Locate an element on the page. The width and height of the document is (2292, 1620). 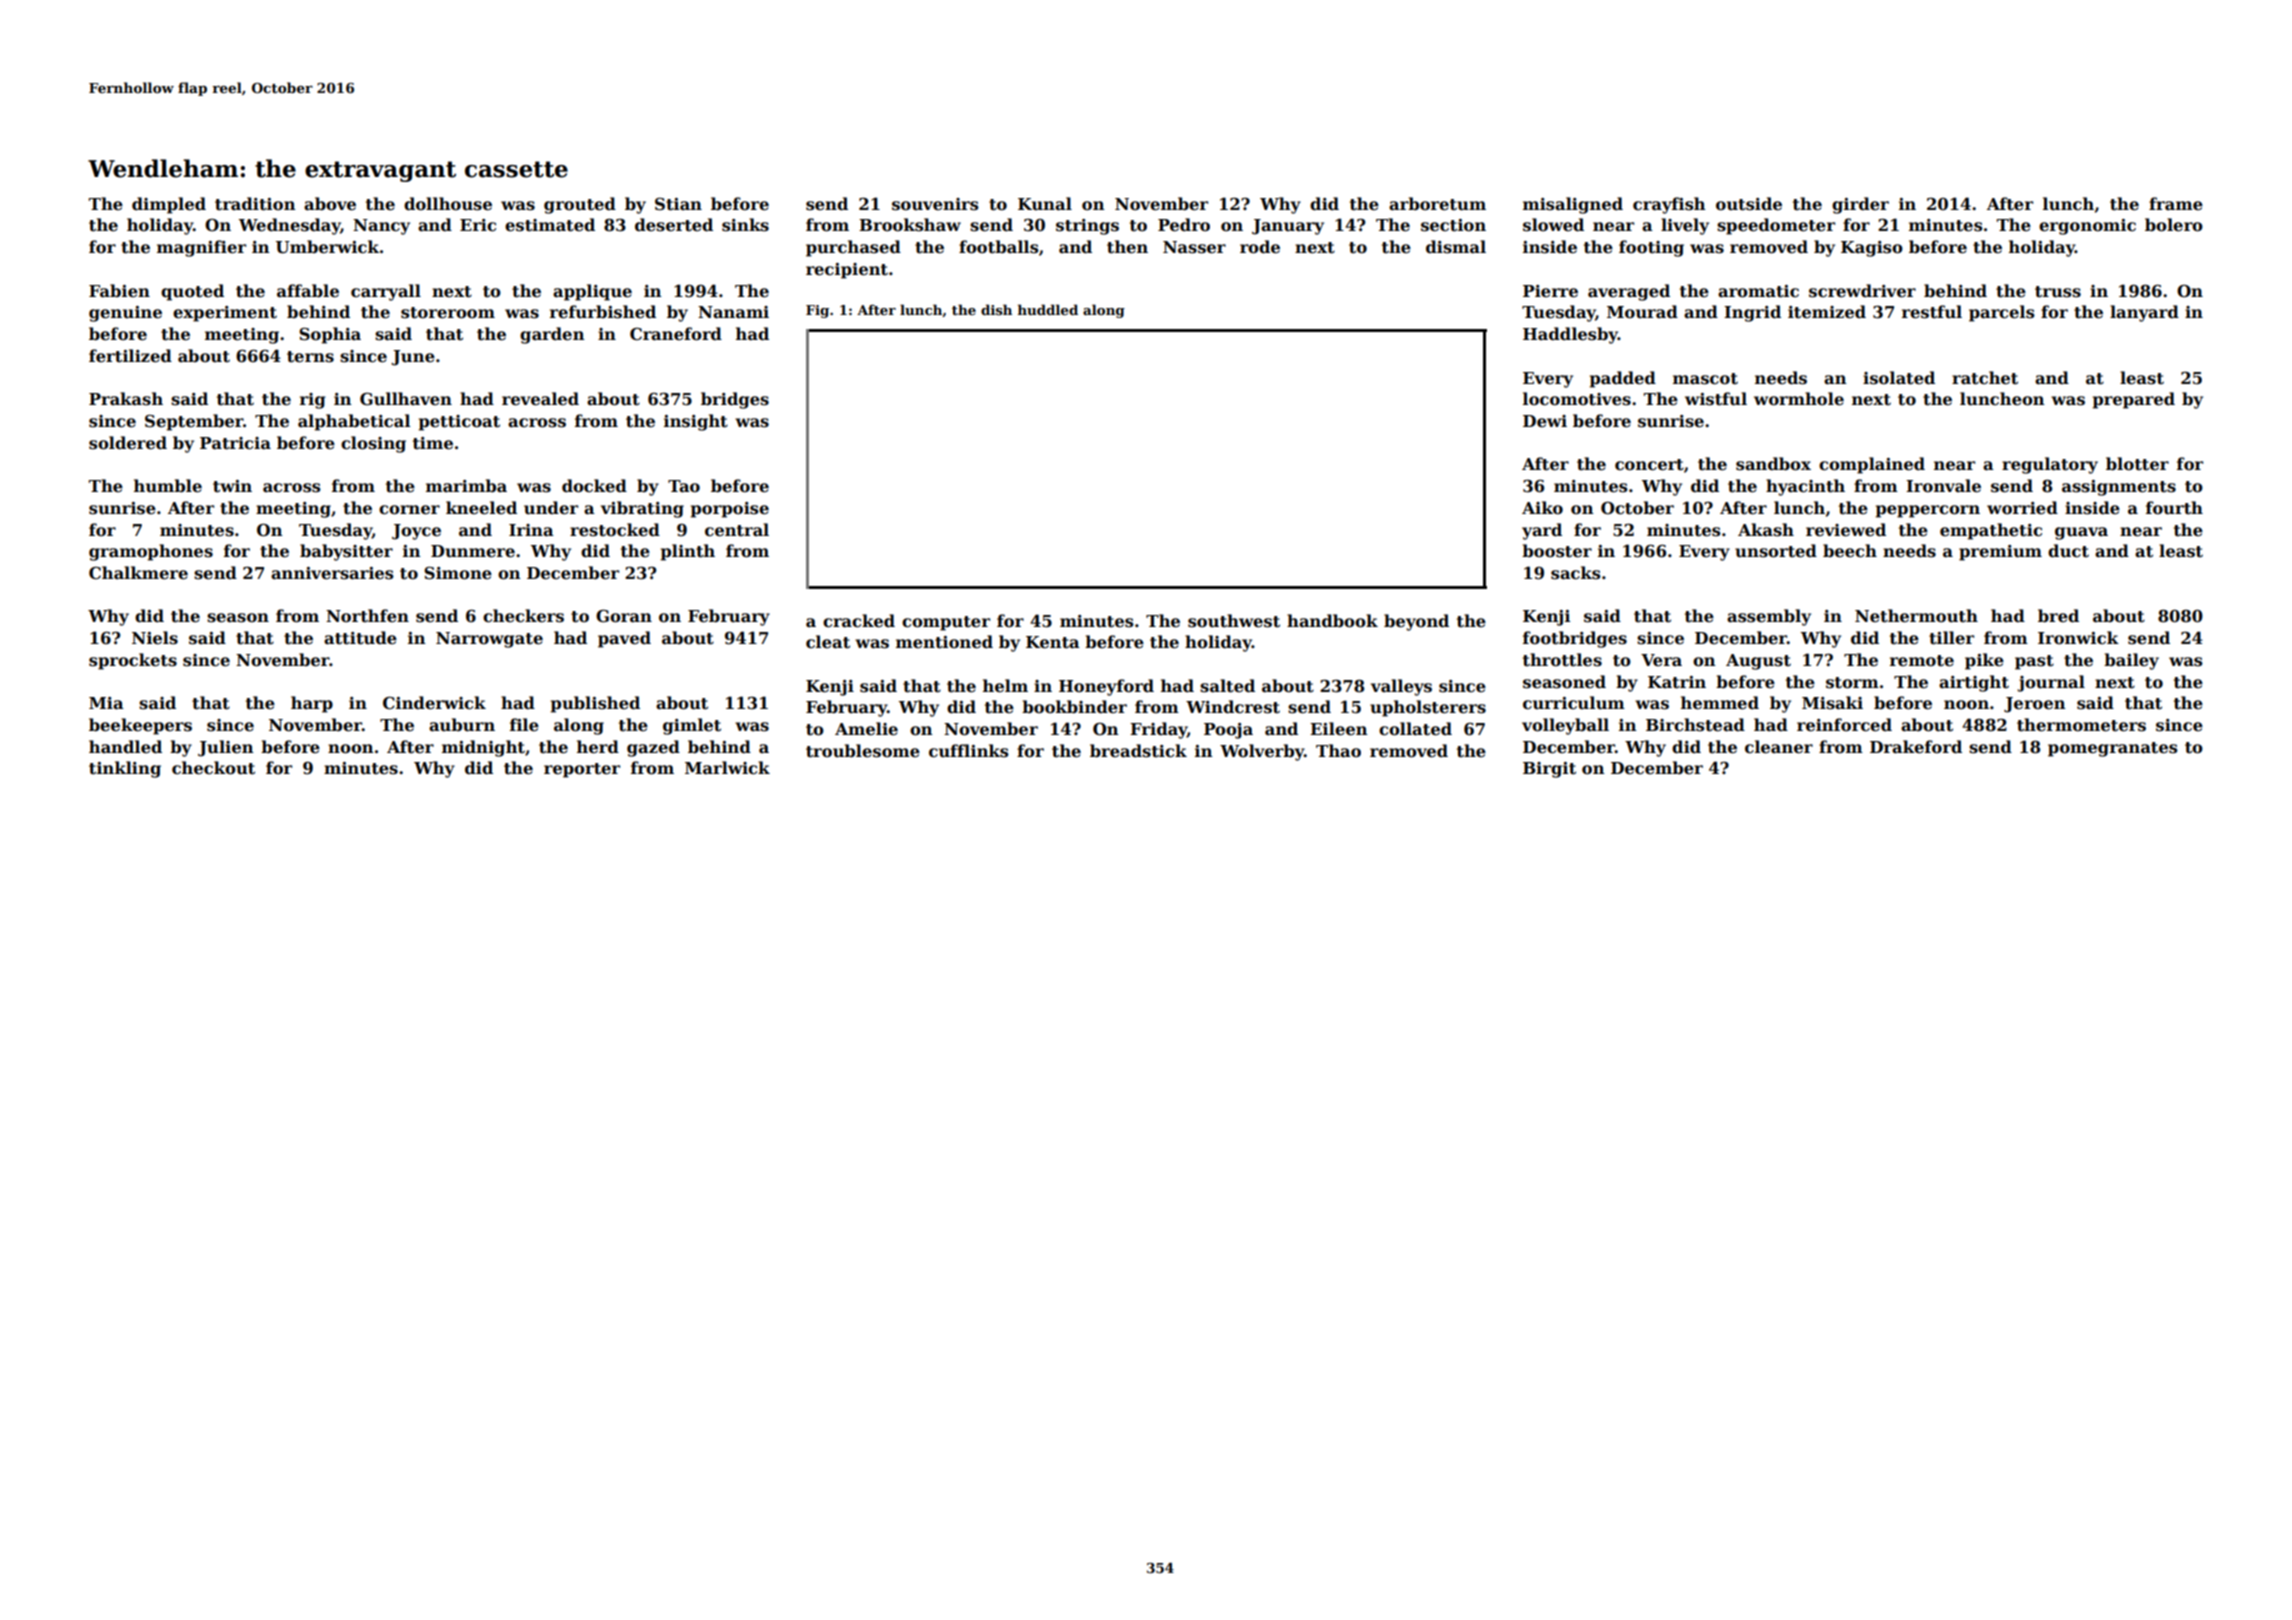
tinkling is located at coordinates (125, 769).
